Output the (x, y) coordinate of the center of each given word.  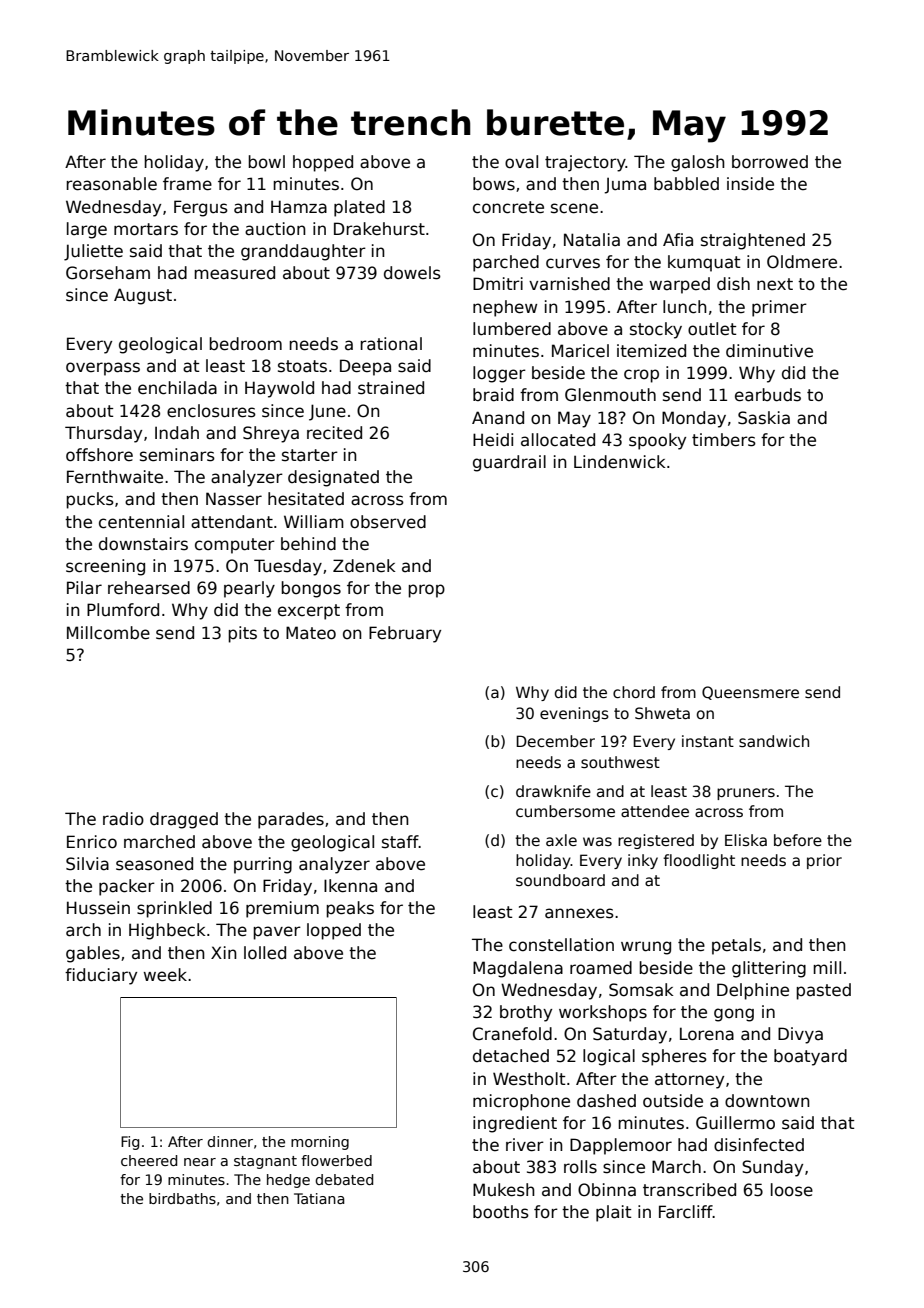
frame (187, 184)
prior (824, 861)
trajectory (585, 163)
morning (320, 1143)
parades (291, 820)
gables (93, 954)
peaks (350, 909)
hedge (288, 1181)
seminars (177, 455)
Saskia (764, 418)
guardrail (509, 463)
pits (242, 634)
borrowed (770, 162)
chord (634, 692)
